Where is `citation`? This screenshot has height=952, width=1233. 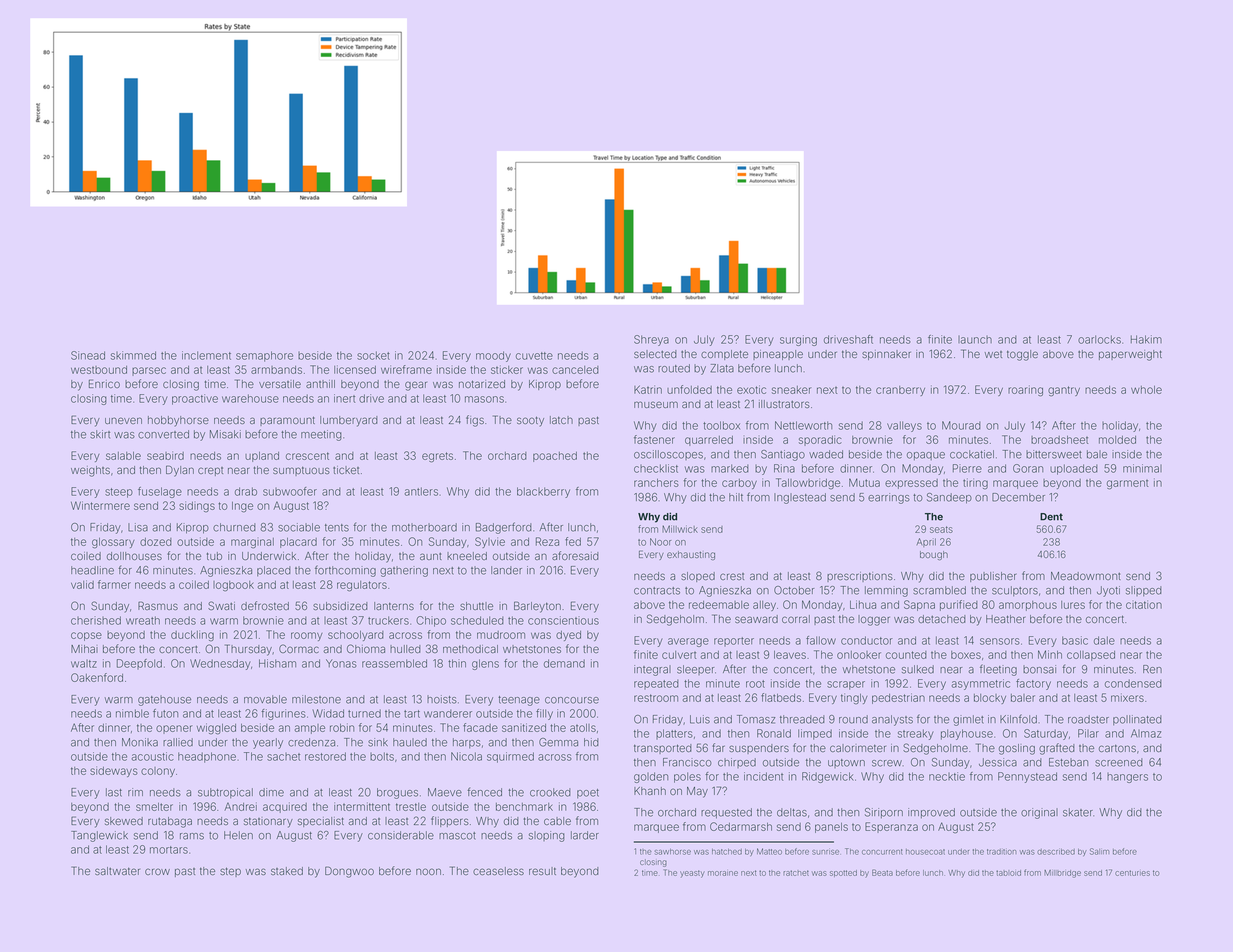 citation is located at coordinates (1144, 604).
